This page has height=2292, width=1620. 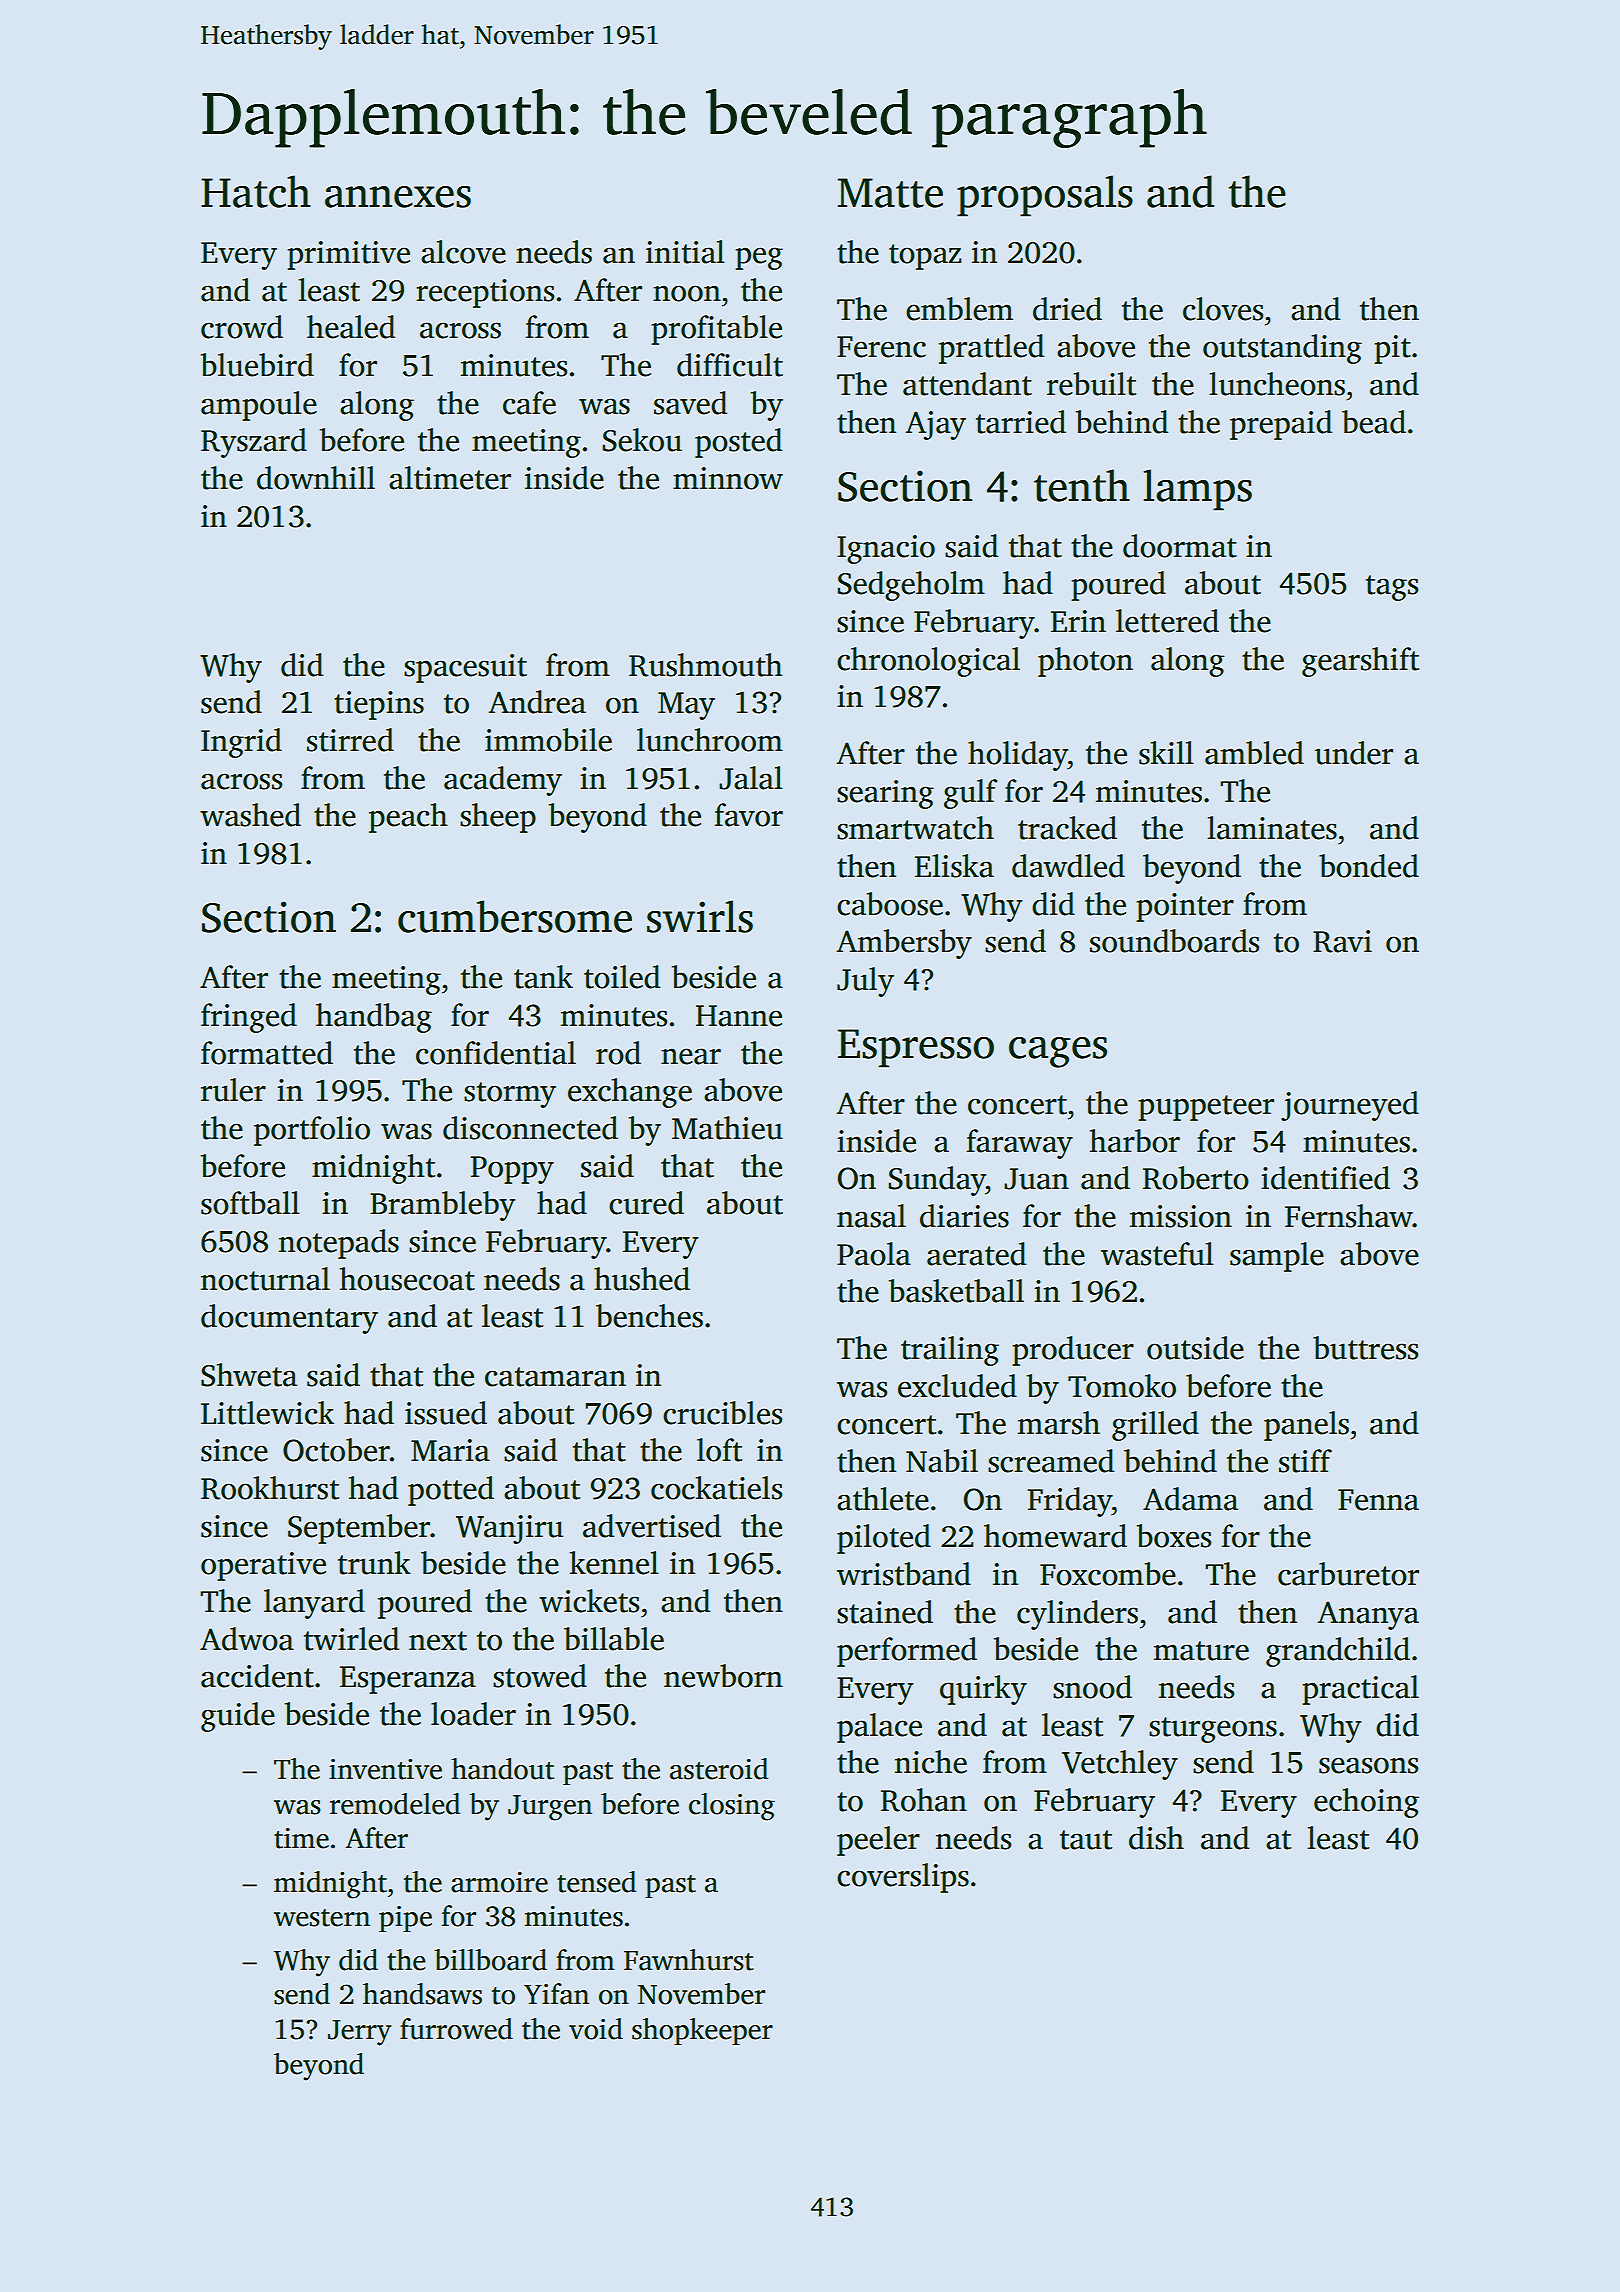 What do you see at coordinates (405, 1919) in the page?
I see `pipe` at bounding box center [405, 1919].
